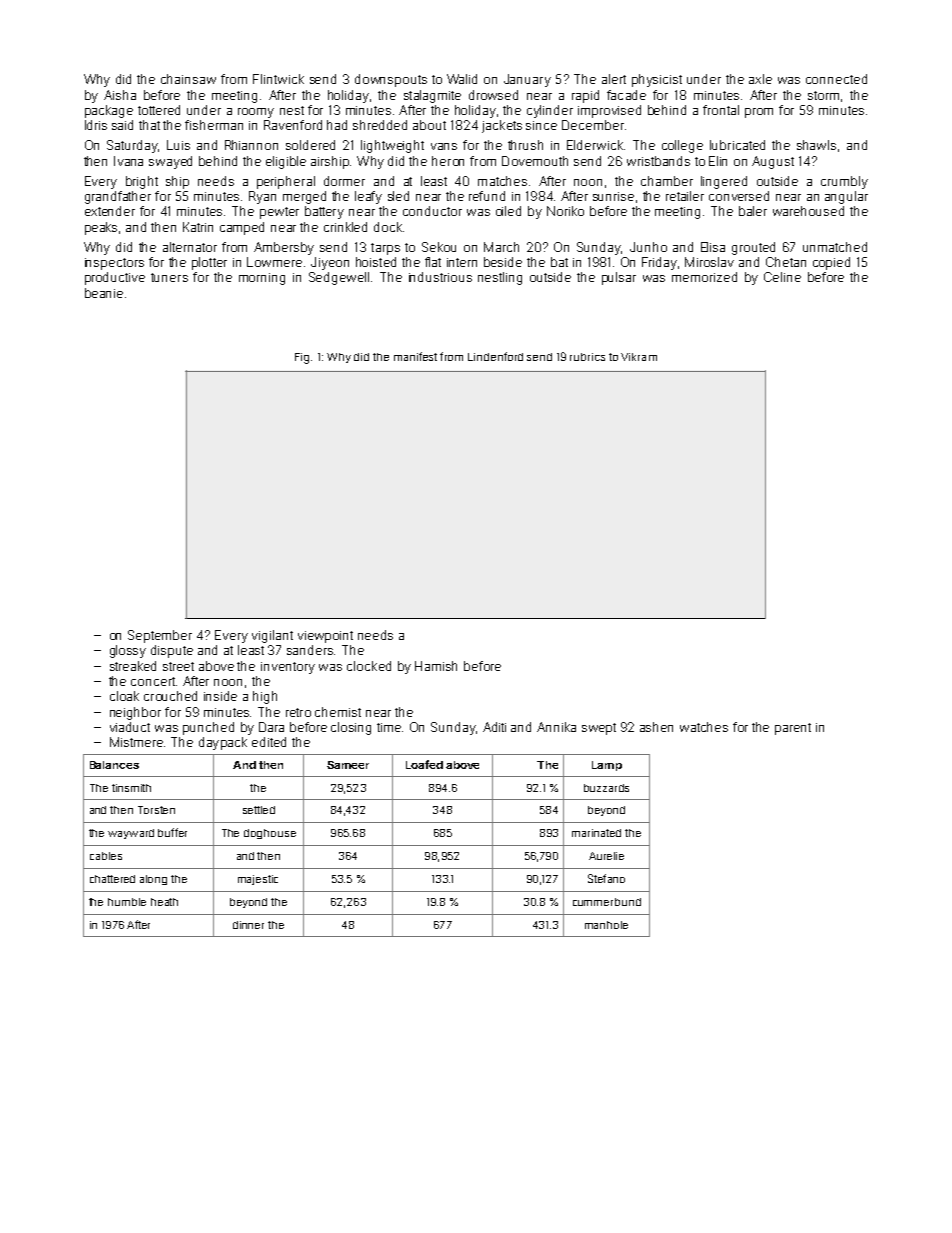  What do you see at coordinates (527, 80) in the image?
I see `January` at bounding box center [527, 80].
